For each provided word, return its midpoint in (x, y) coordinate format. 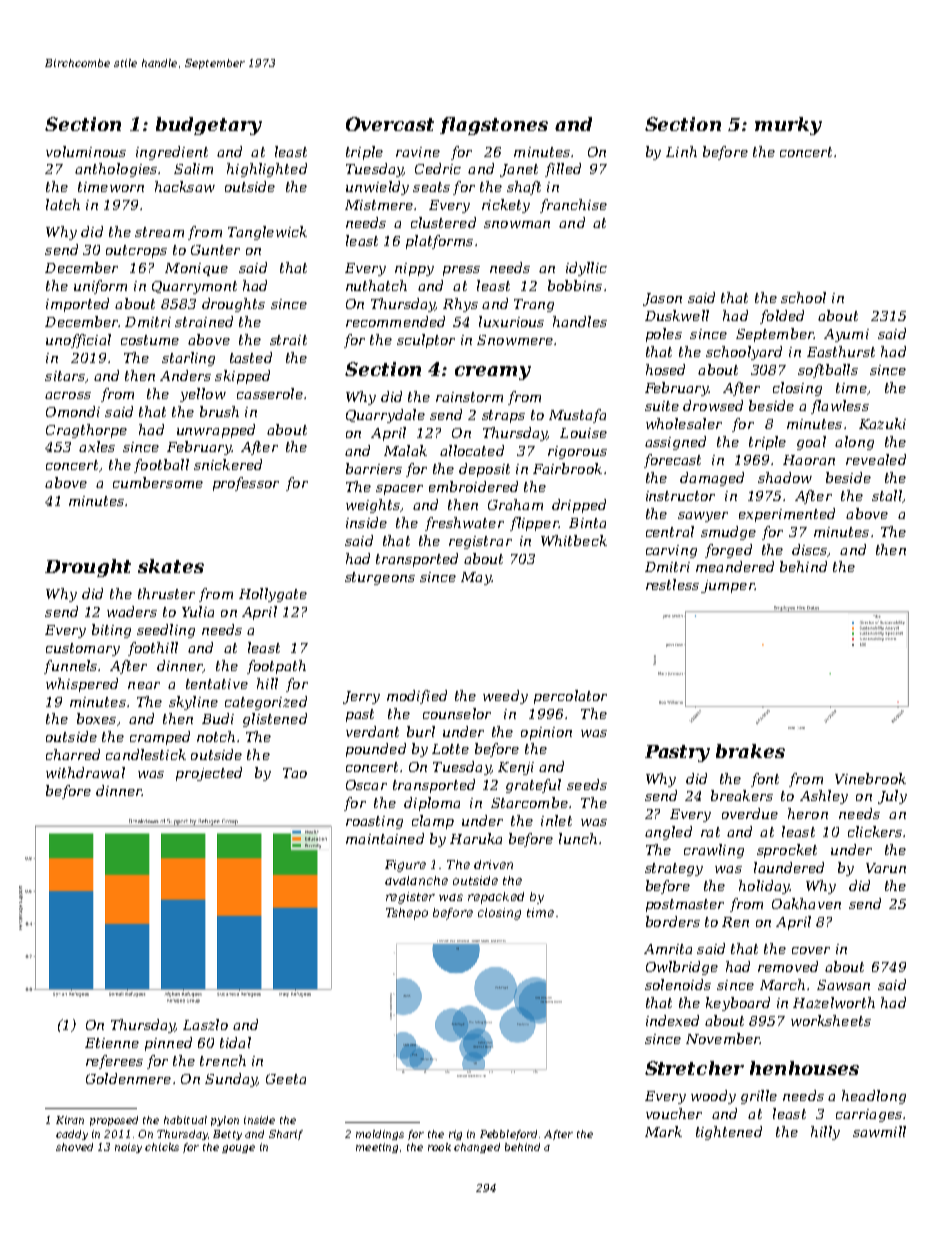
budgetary (209, 126)
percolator (570, 697)
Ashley (824, 797)
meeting (377, 1148)
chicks (162, 1147)
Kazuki (882, 423)
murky (788, 126)
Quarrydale (385, 416)
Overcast (390, 124)
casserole (270, 393)
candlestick (146, 754)
